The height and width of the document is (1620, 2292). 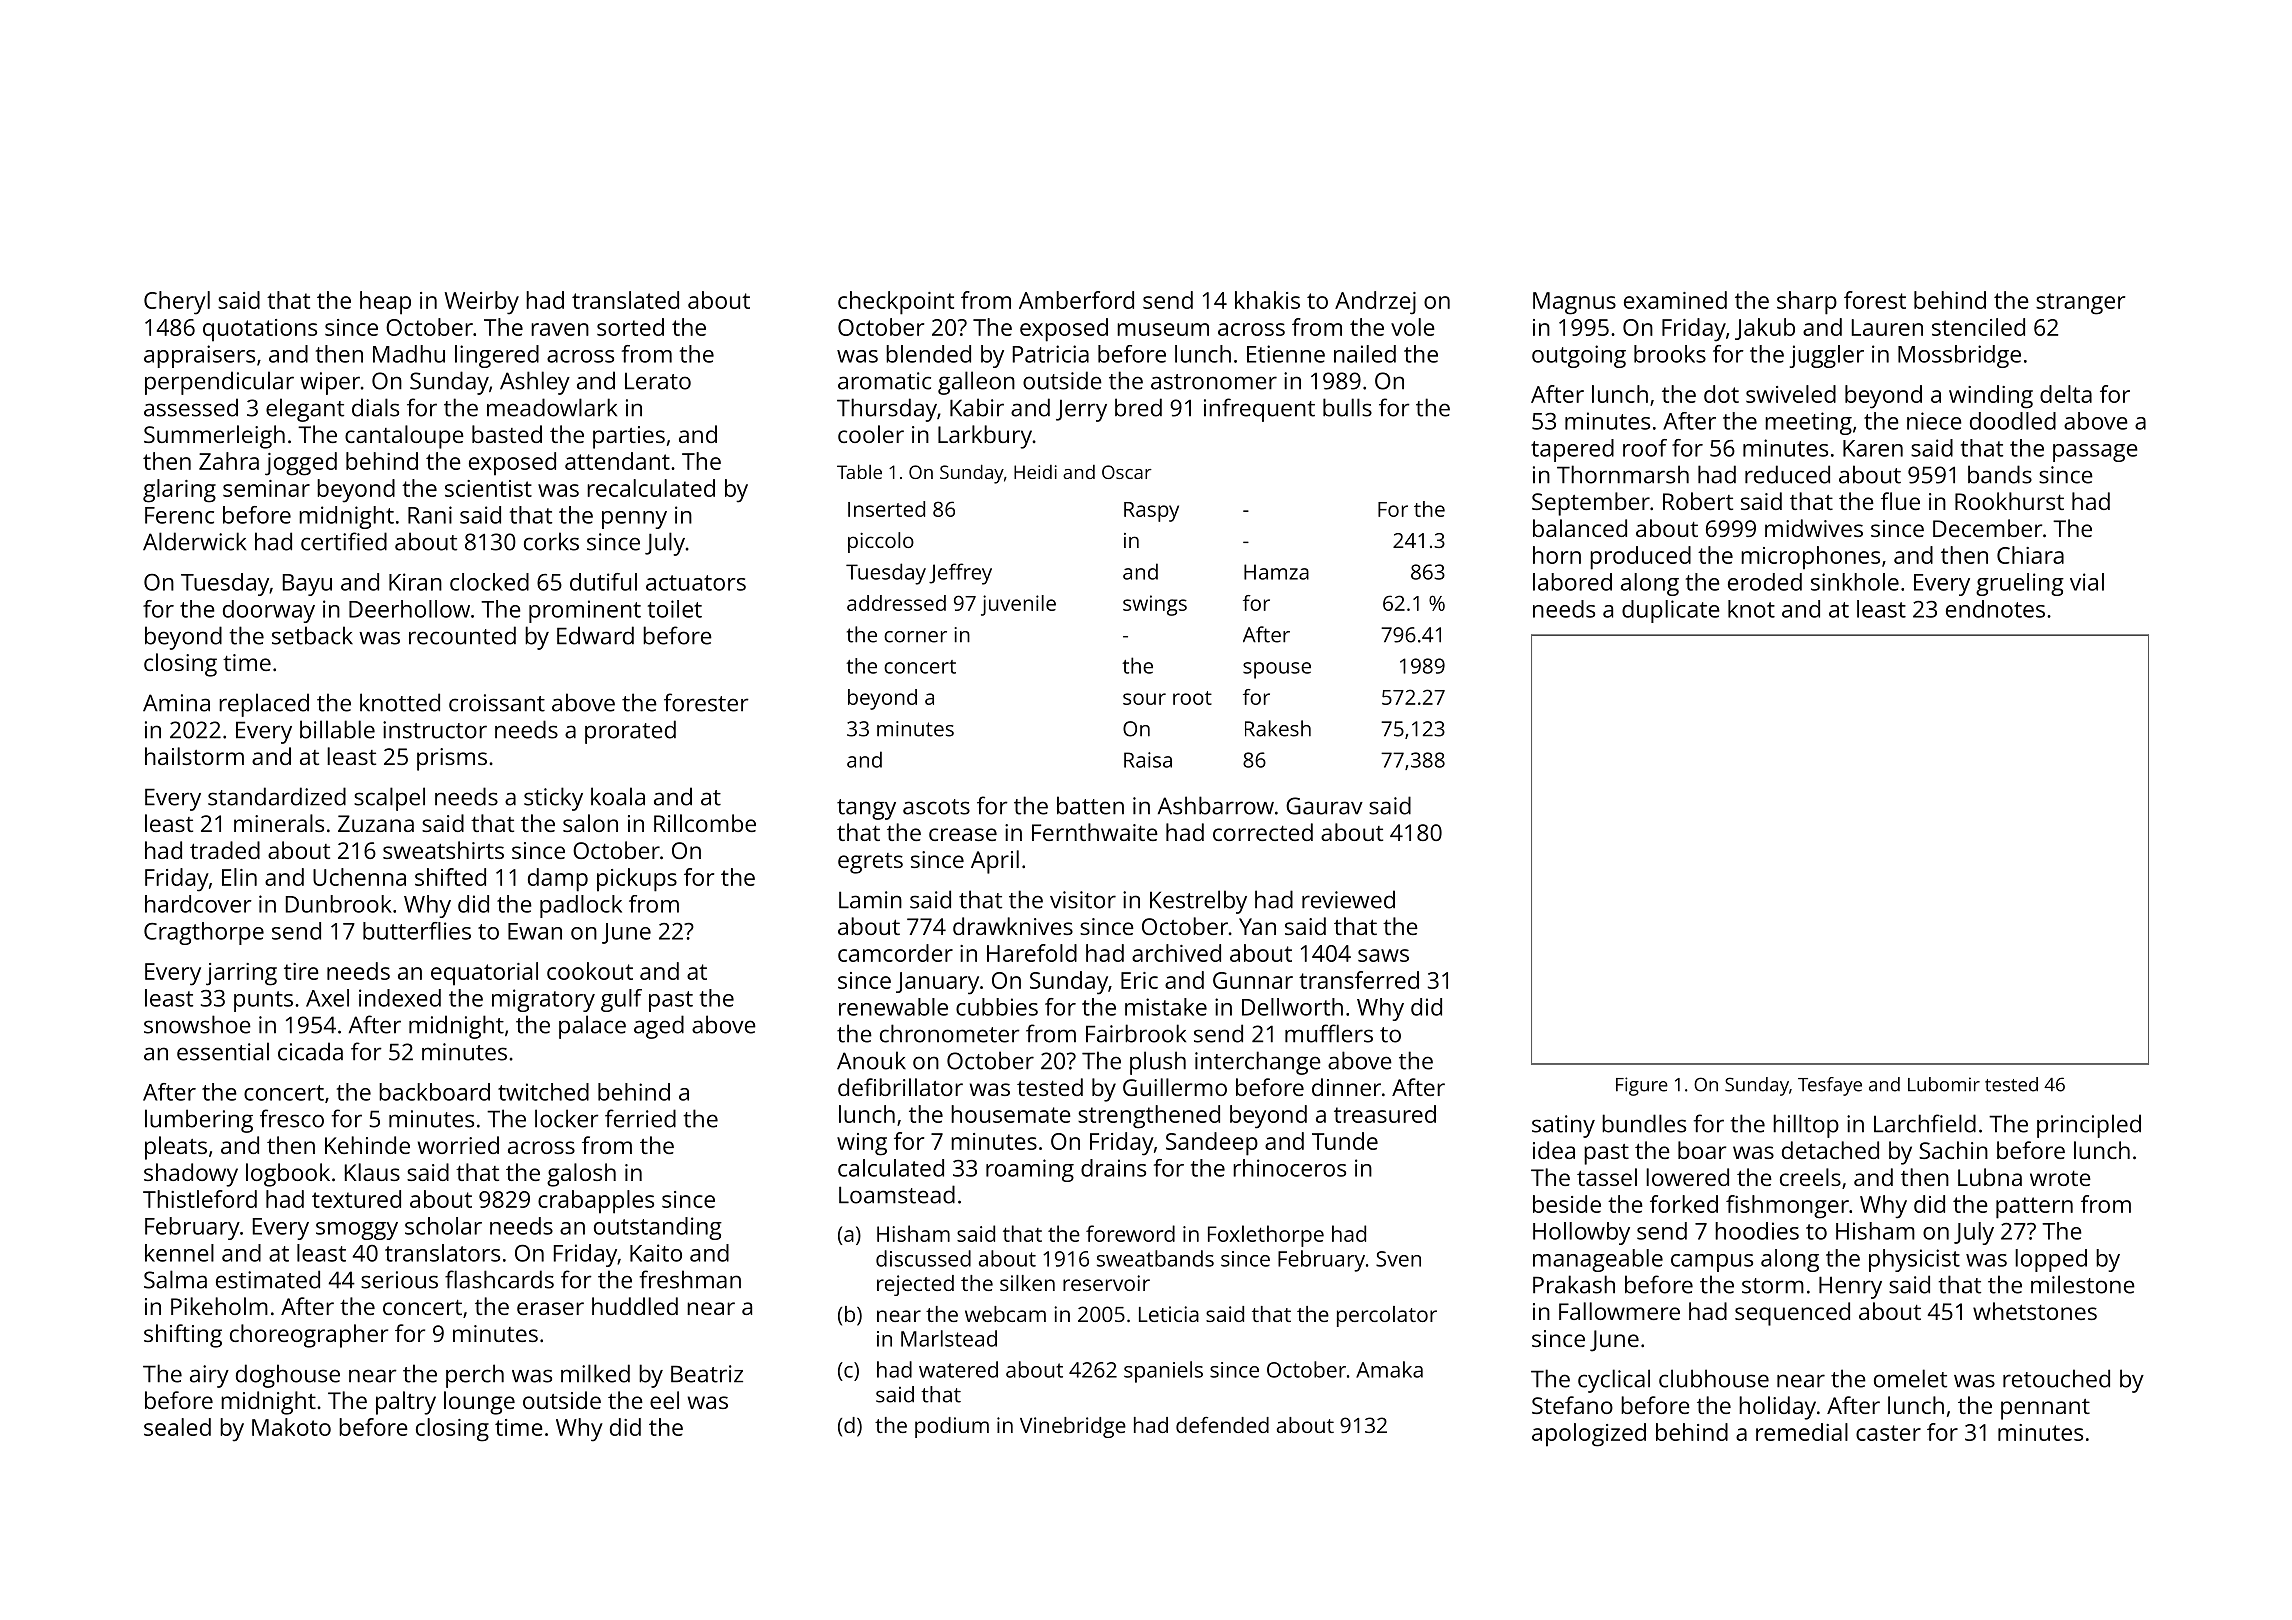 I want to click on detached, so click(x=1830, y=1150).
